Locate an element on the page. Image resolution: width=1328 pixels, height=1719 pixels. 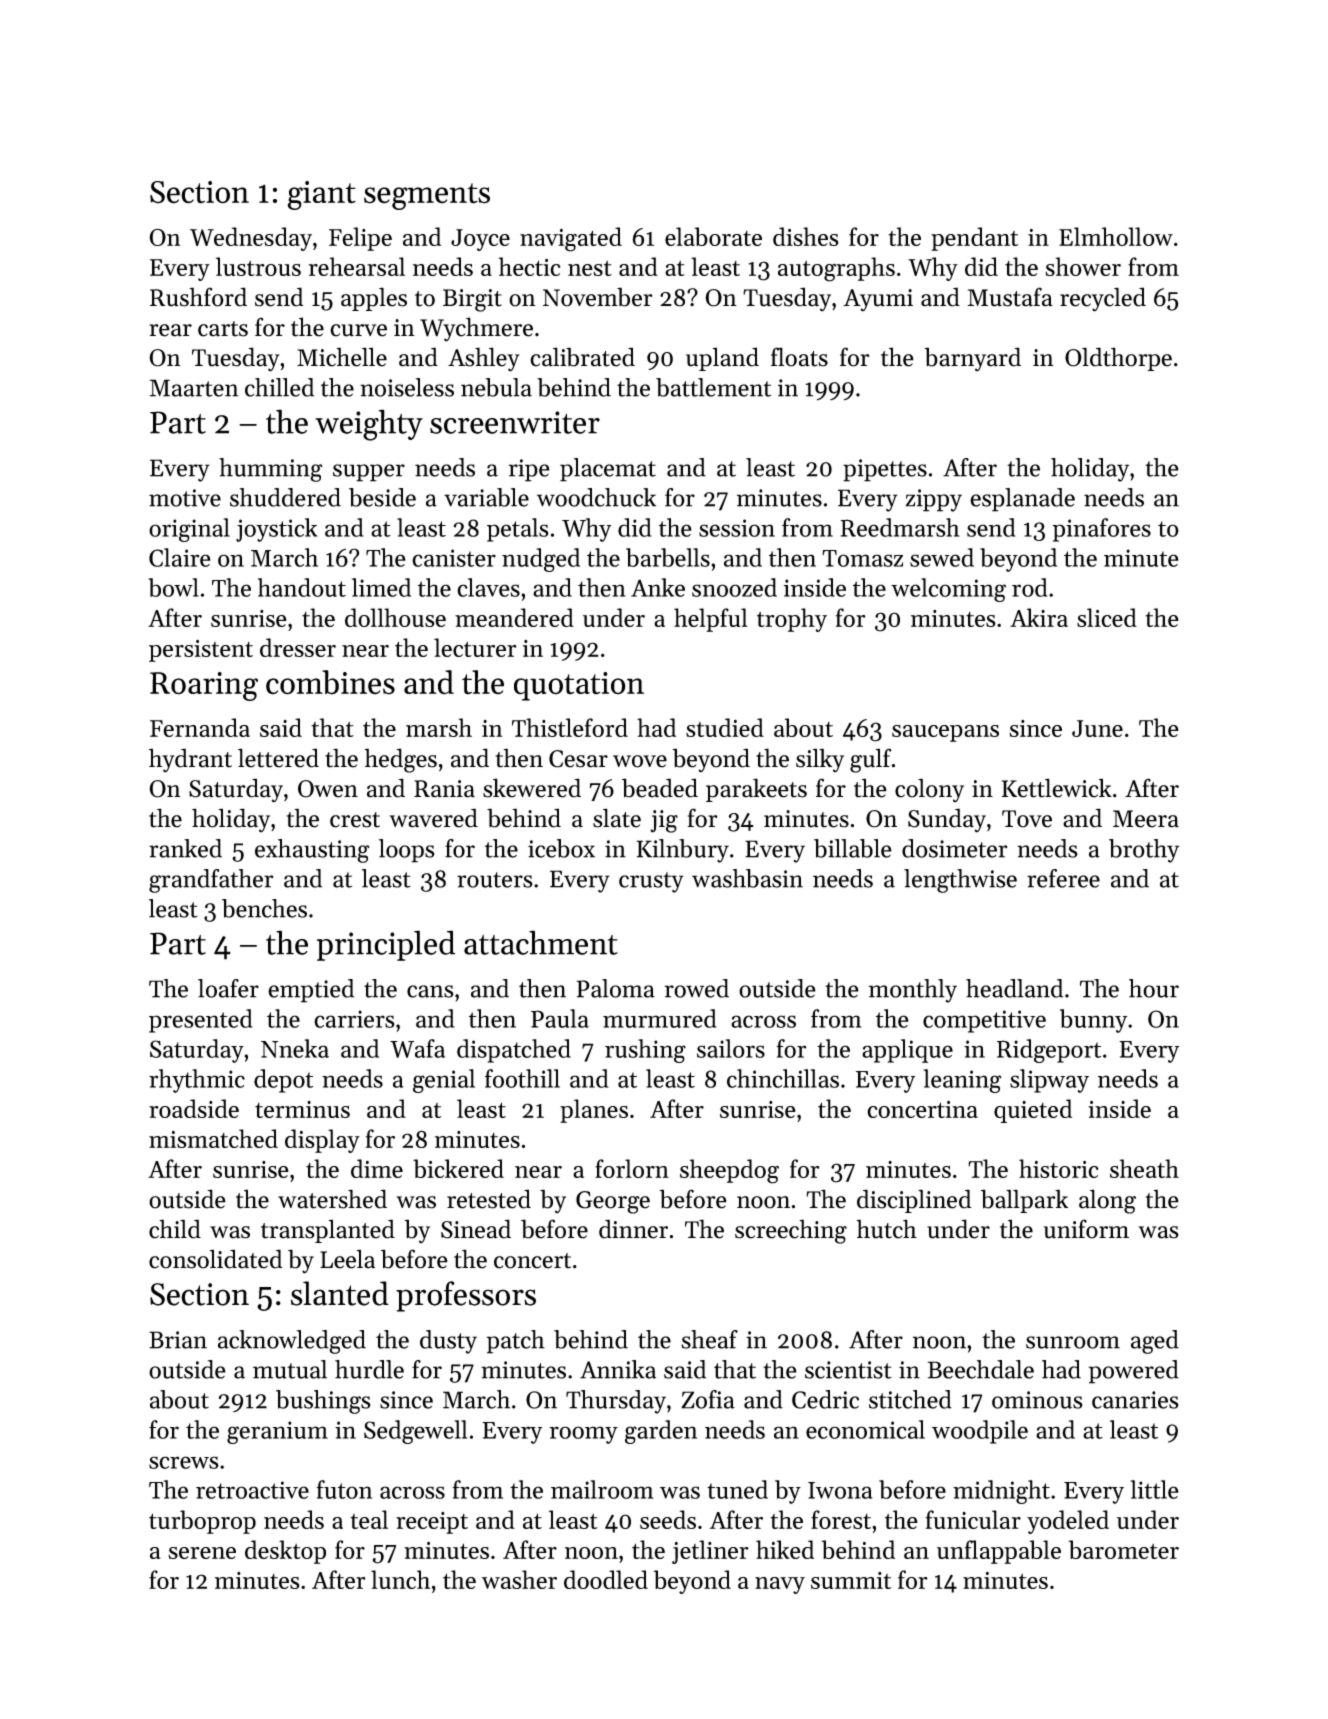
Beechdale is located at coordinates (981, 1369).
